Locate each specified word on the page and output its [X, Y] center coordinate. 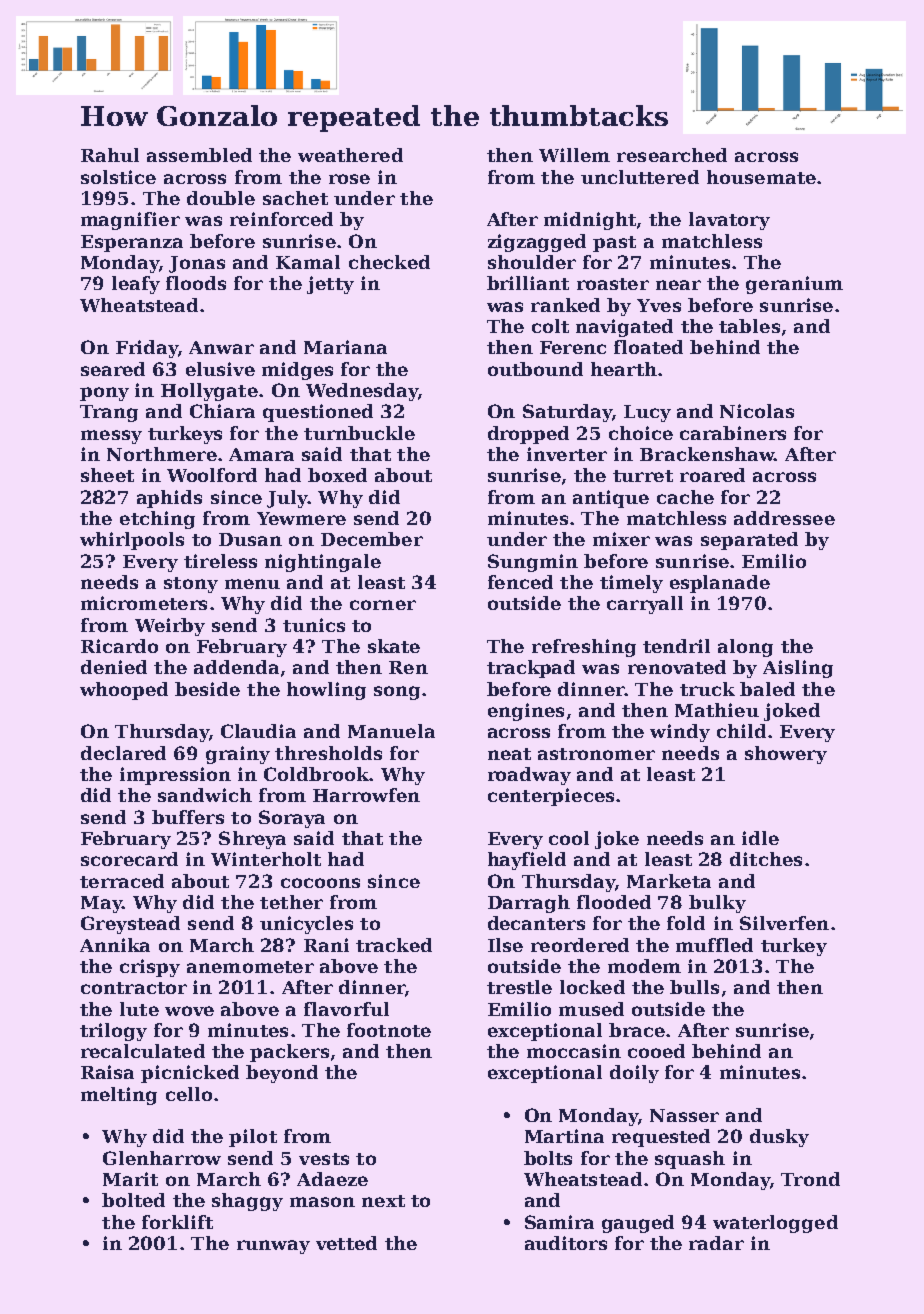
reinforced [281, 219]
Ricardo [119, 646]
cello [189, 1094]
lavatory [729, 221]
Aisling [798, 669]
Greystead [130, 925]
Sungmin [533, 563]
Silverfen [784, 923]
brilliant [528, 283]
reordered [580, 945]
